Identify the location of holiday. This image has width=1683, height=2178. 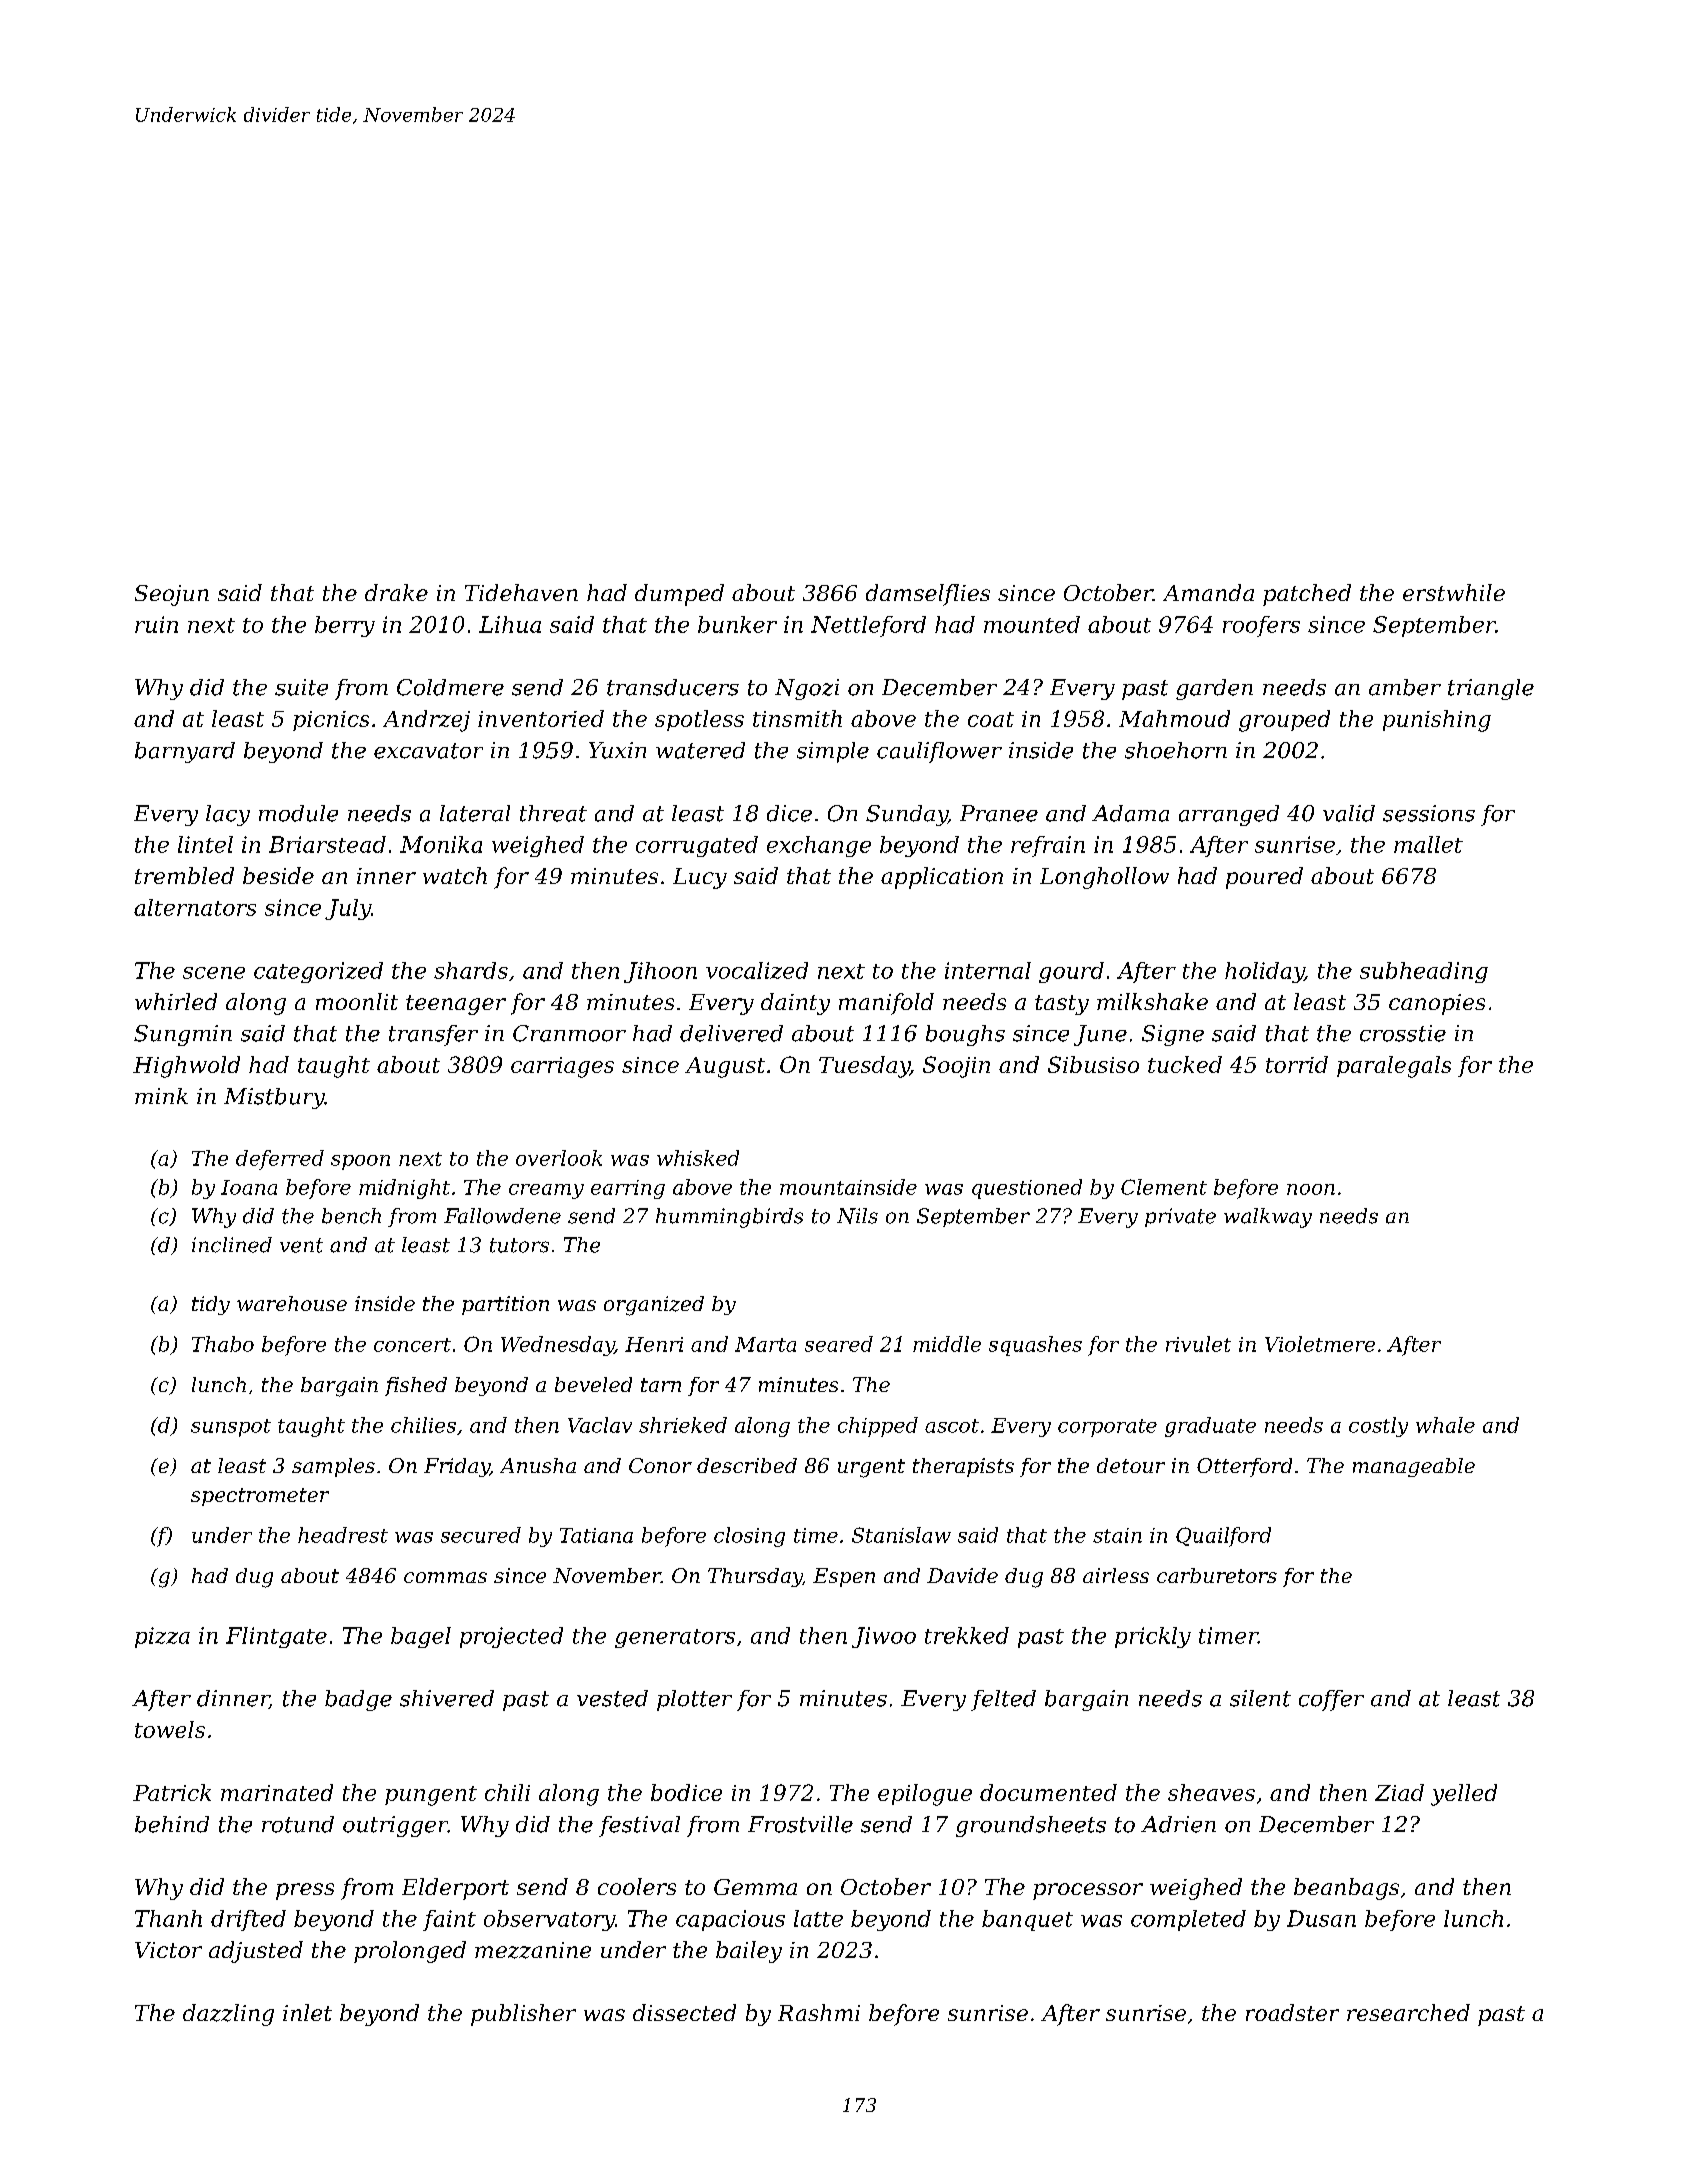
(1264, 972).
